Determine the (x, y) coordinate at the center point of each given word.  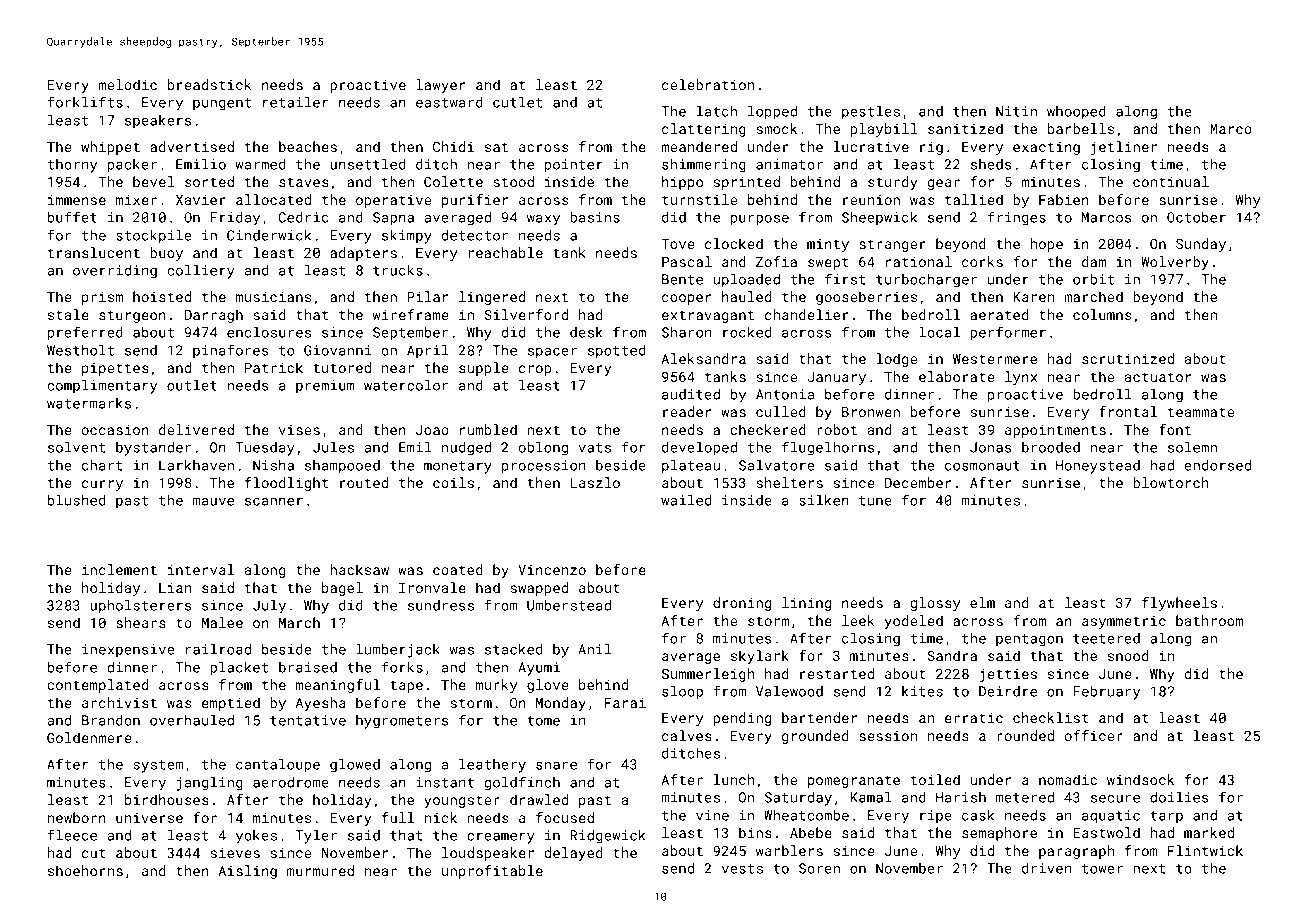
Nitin (1016, 111)
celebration (708, 84)
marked (1209, 832)
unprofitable (492, 872)
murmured (320, 870)
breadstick (209, 84)
